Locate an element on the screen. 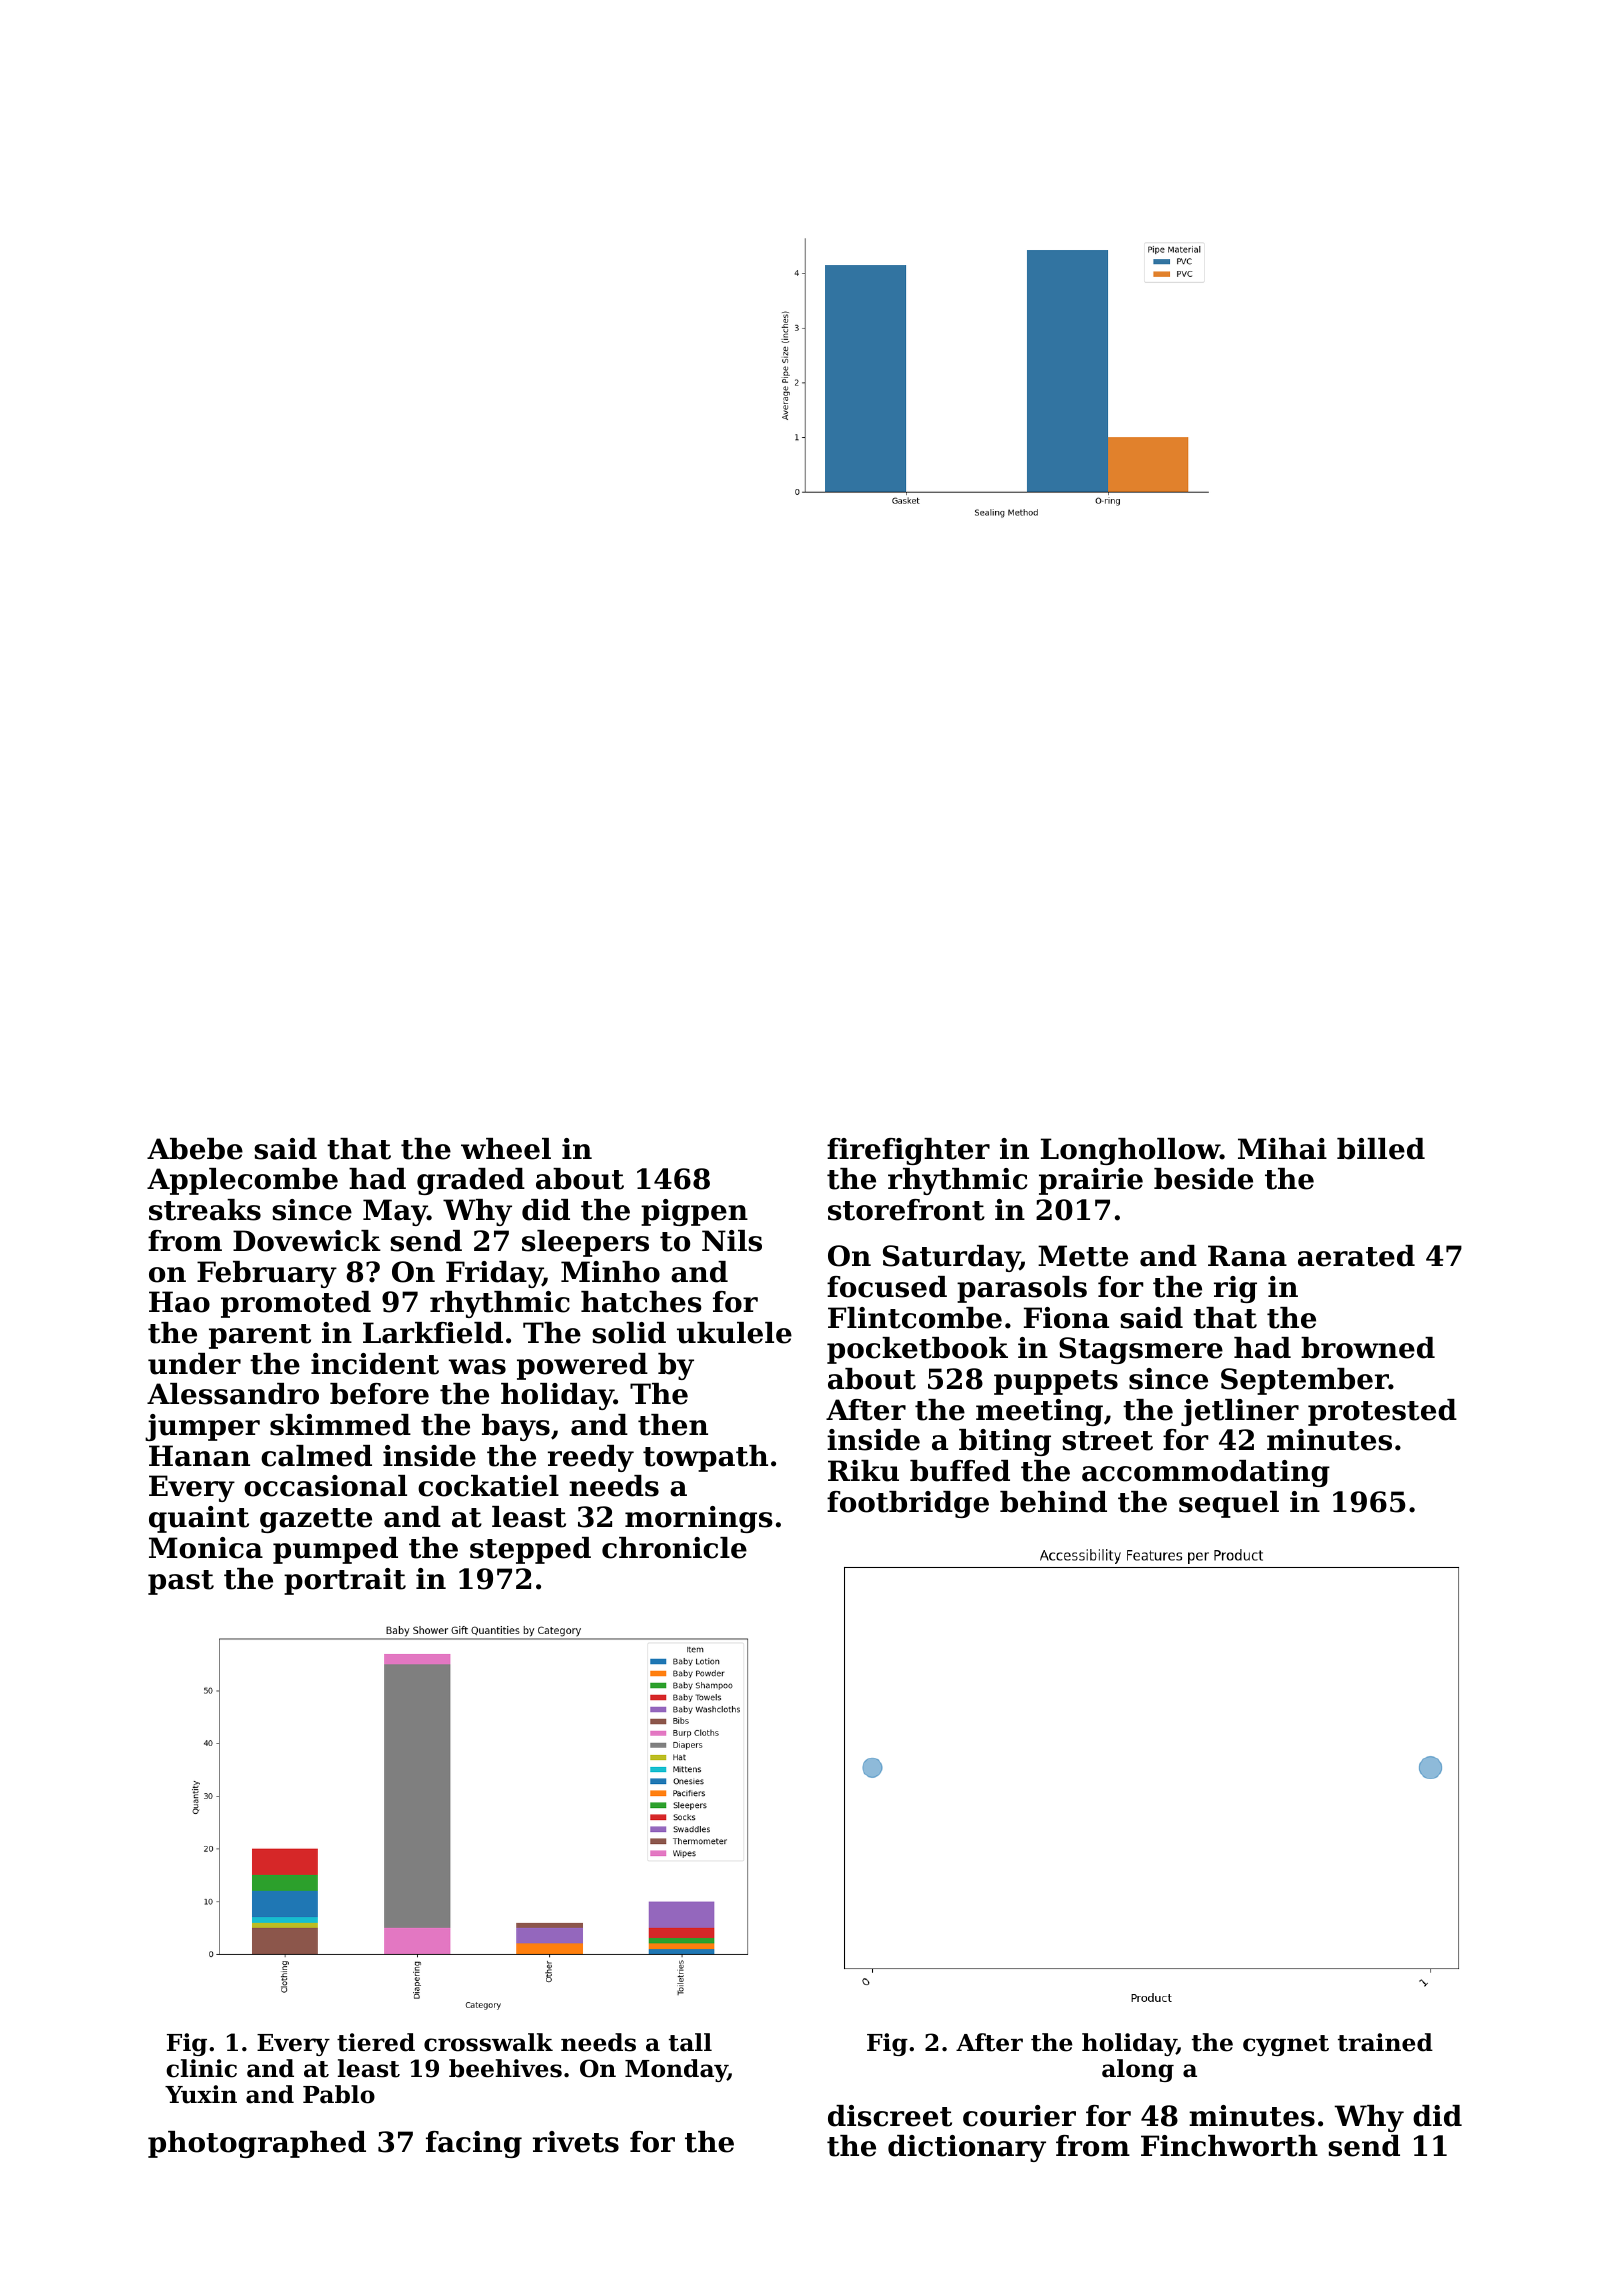 The image size is (1620, 2292). Stagsmere is located at coordinates (1141, 1350).
